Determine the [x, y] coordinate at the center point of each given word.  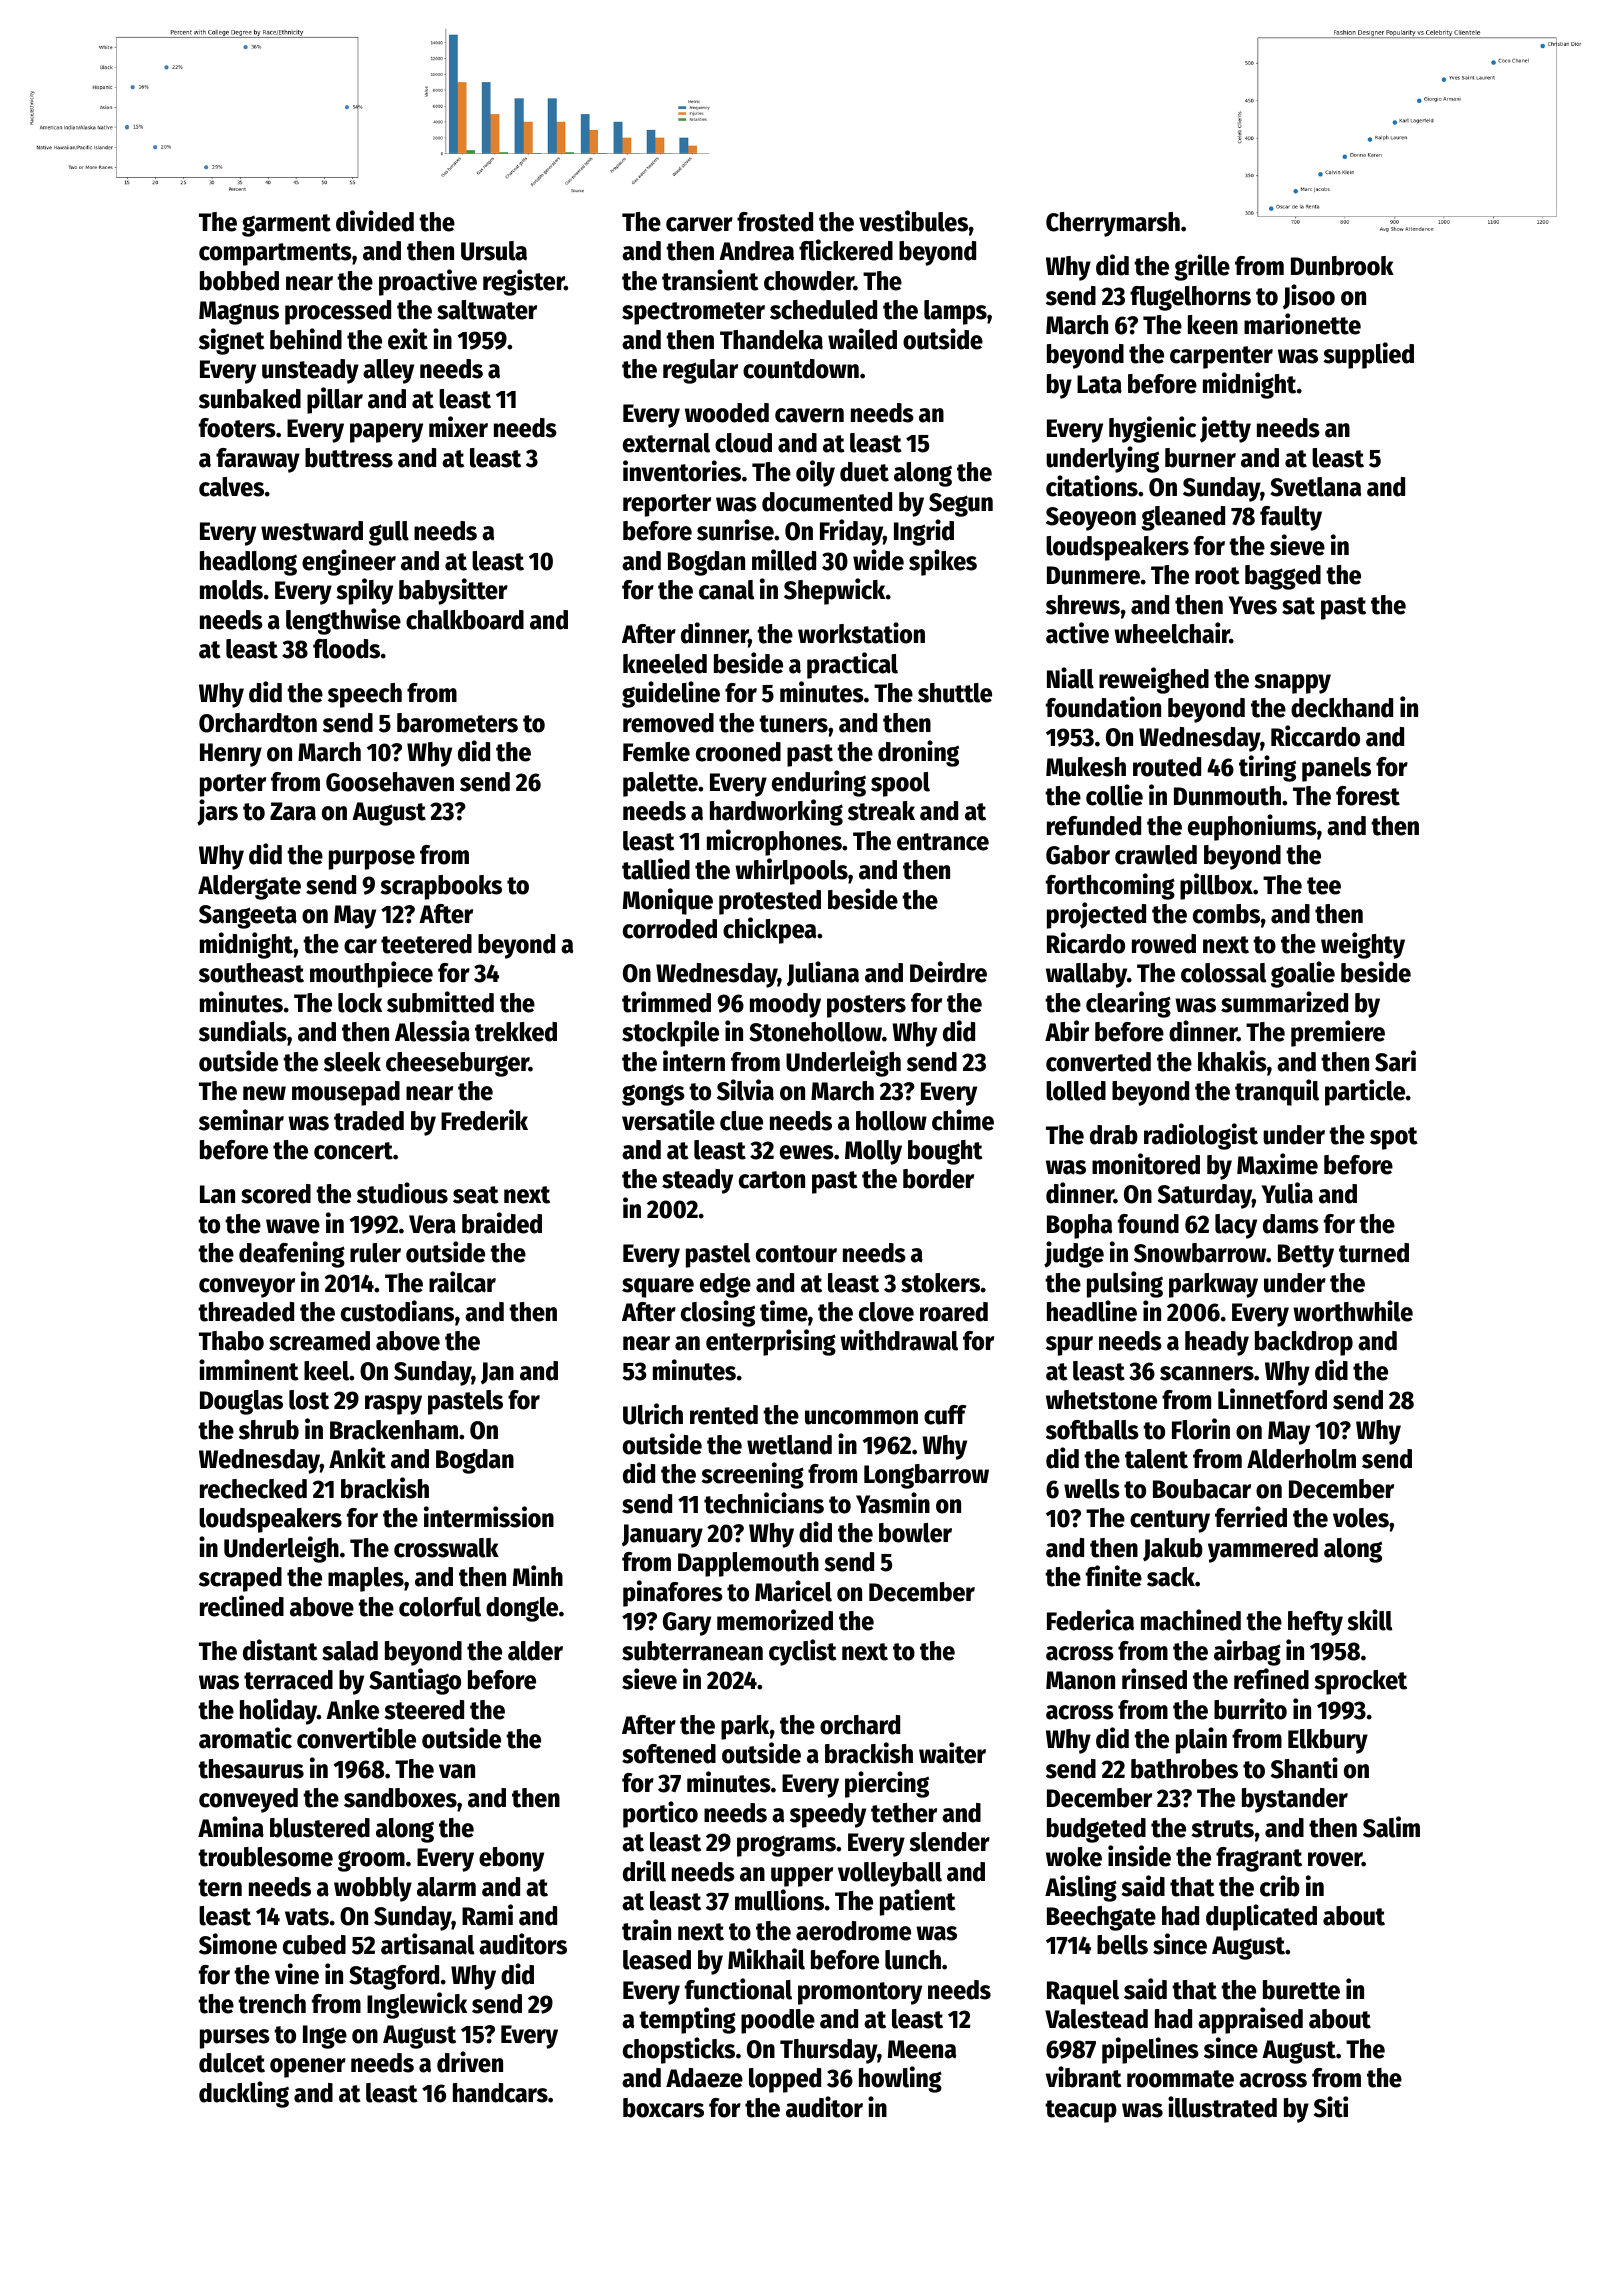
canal [727, 590]
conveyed [248, 1800]
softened [669, 1754]
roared [954, 1312]
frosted [775, 222]
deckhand [1342, 708]
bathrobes [1184, 1769]
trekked [516, 1032]
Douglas [241, 1402]
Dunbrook [1342, 266]
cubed [314, 1945]
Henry [231, 755]
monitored [1146, 1164]
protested [770, 902]
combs [1226, 914]
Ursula [494, 251]
